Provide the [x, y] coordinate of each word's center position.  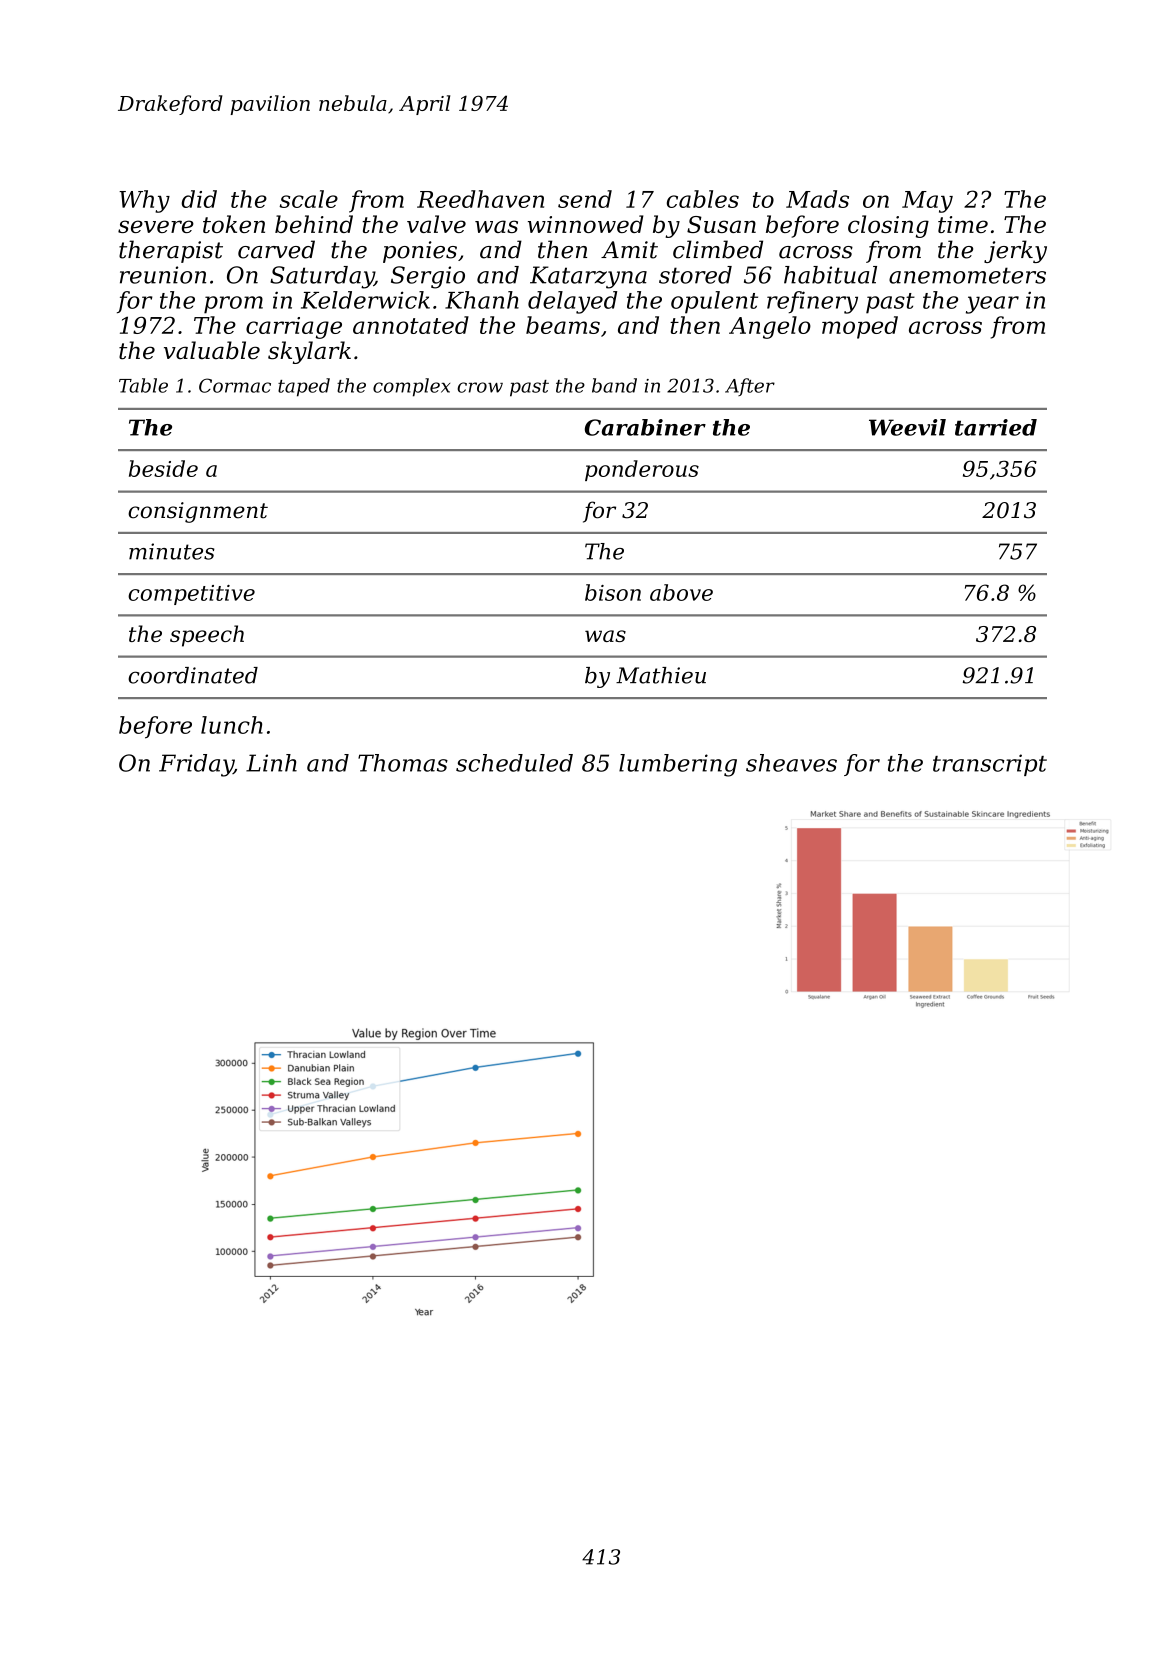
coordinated [193, 675]
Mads [817, 199]
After [750, 387]
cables [703, 199]
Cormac [235, 385]
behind [314, 224]
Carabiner [645, 427]
